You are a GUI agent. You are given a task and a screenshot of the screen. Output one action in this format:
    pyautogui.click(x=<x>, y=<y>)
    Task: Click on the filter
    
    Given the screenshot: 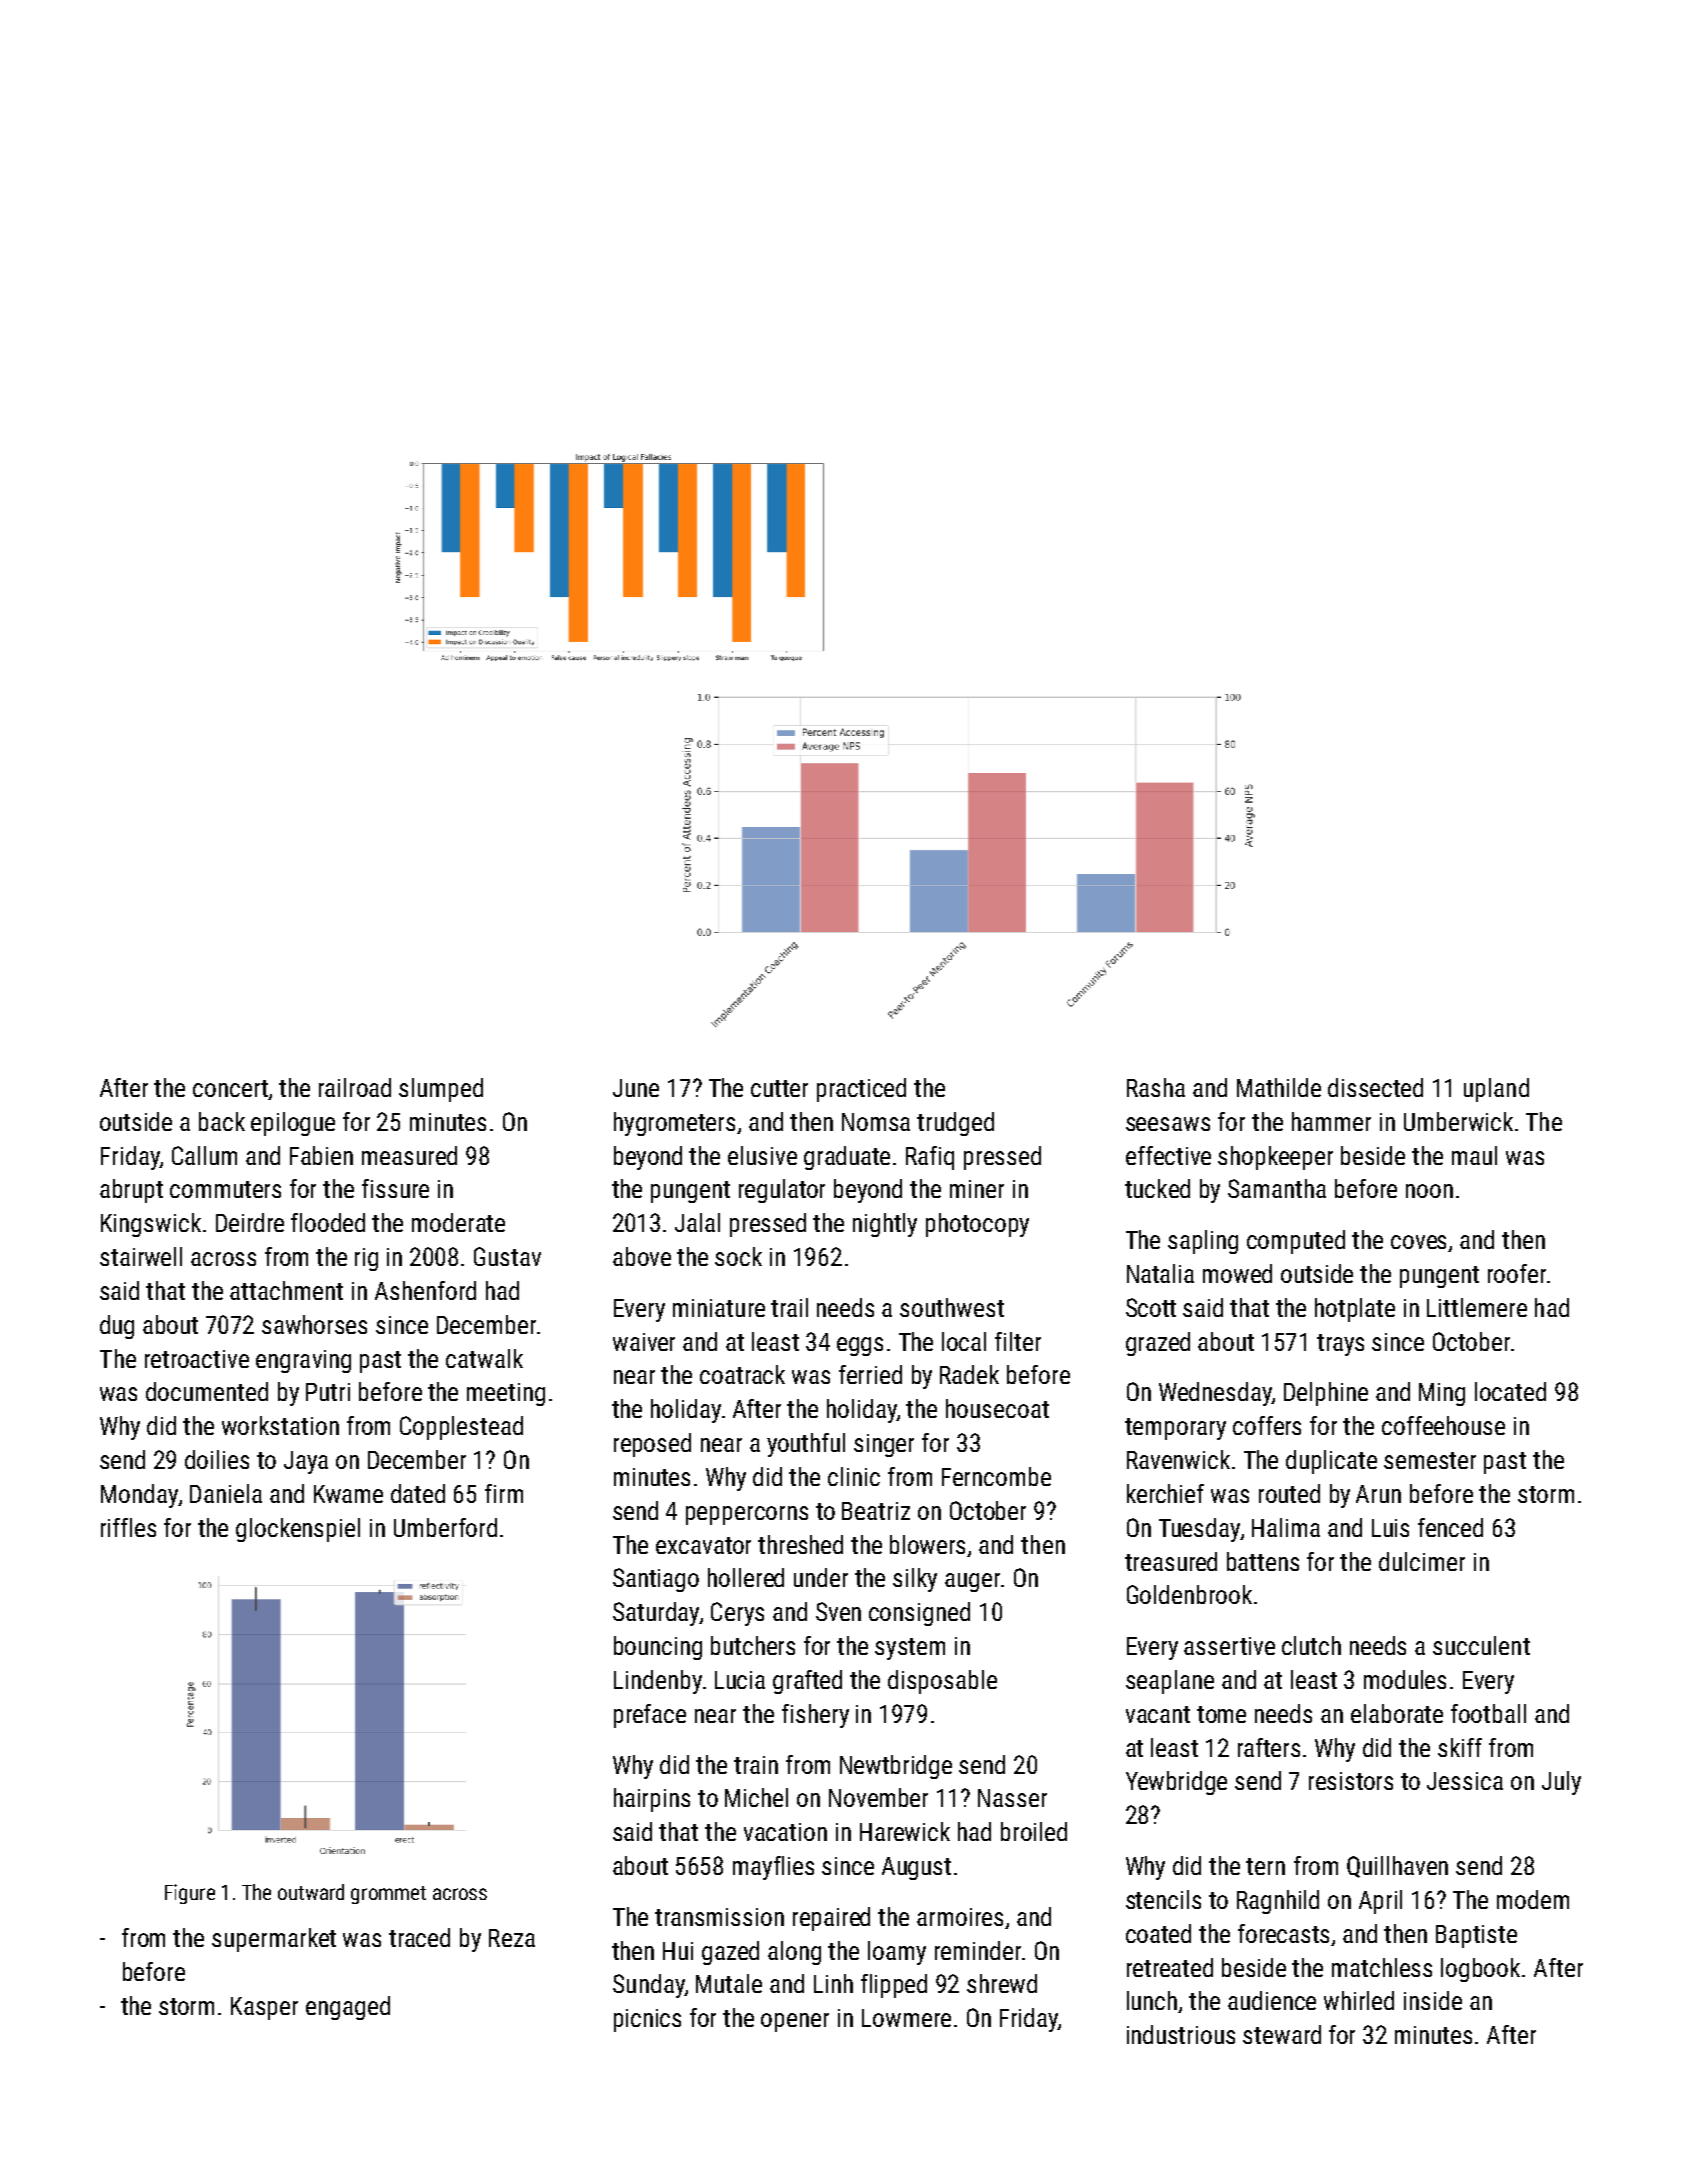 What is the action you would take?
    pyautogui.click(x=1018, y=1341)
